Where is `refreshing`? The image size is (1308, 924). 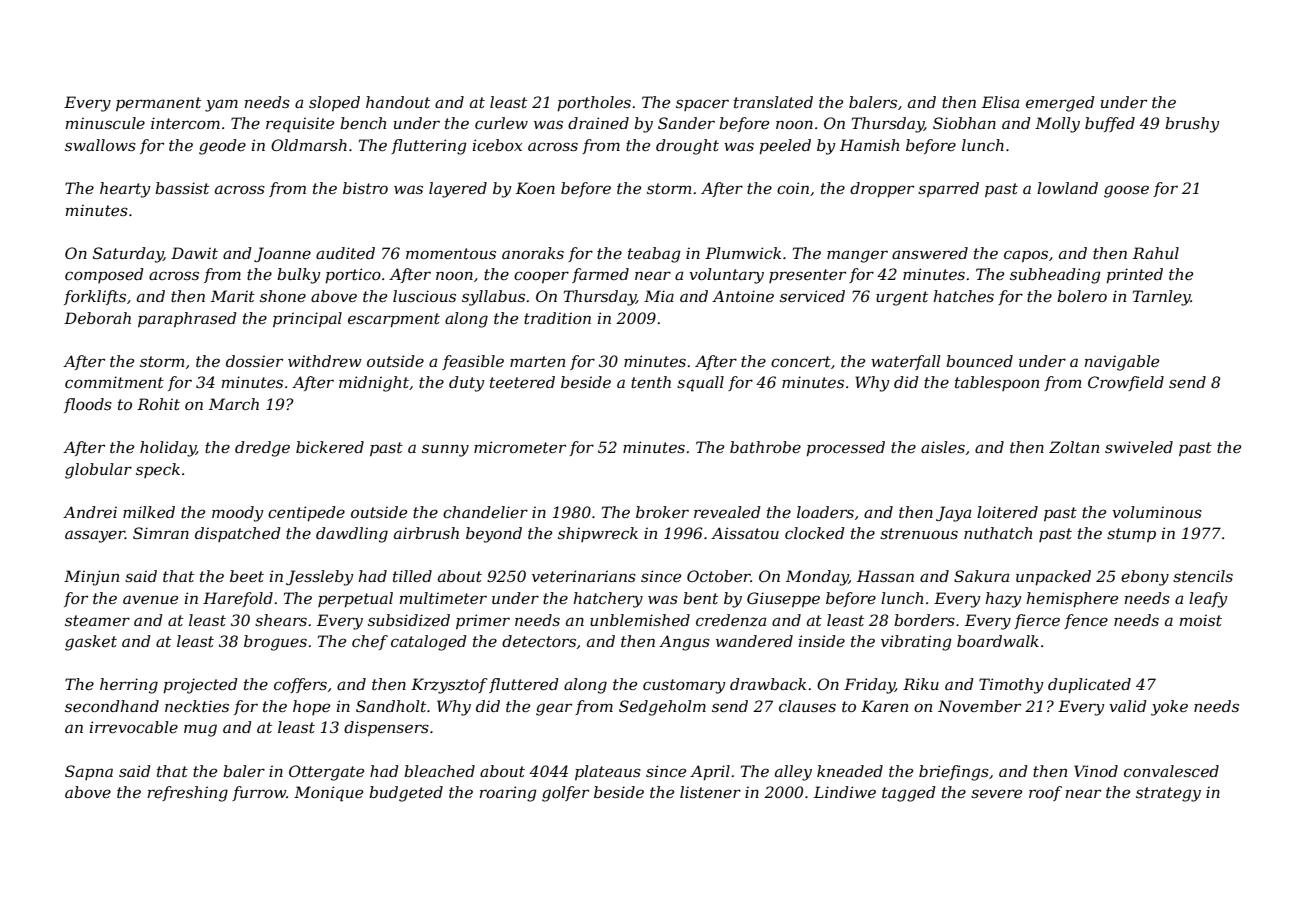
refreshing is located at coordinates (188, 794).
